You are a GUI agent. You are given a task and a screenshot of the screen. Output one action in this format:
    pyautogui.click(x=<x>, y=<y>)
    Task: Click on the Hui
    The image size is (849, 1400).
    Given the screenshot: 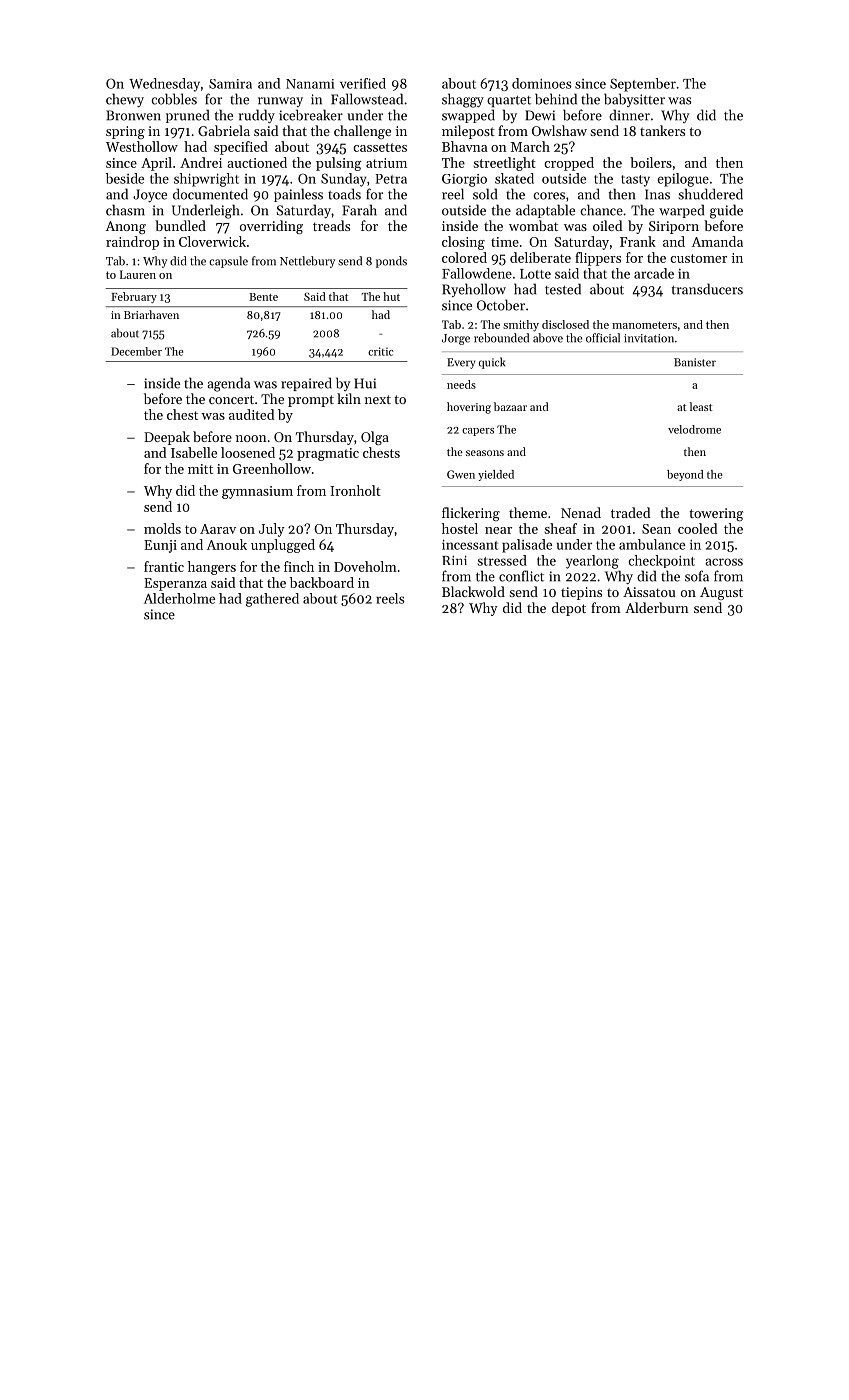 What is the action you would take?
    pyautogui.click(x=365, y=383)
